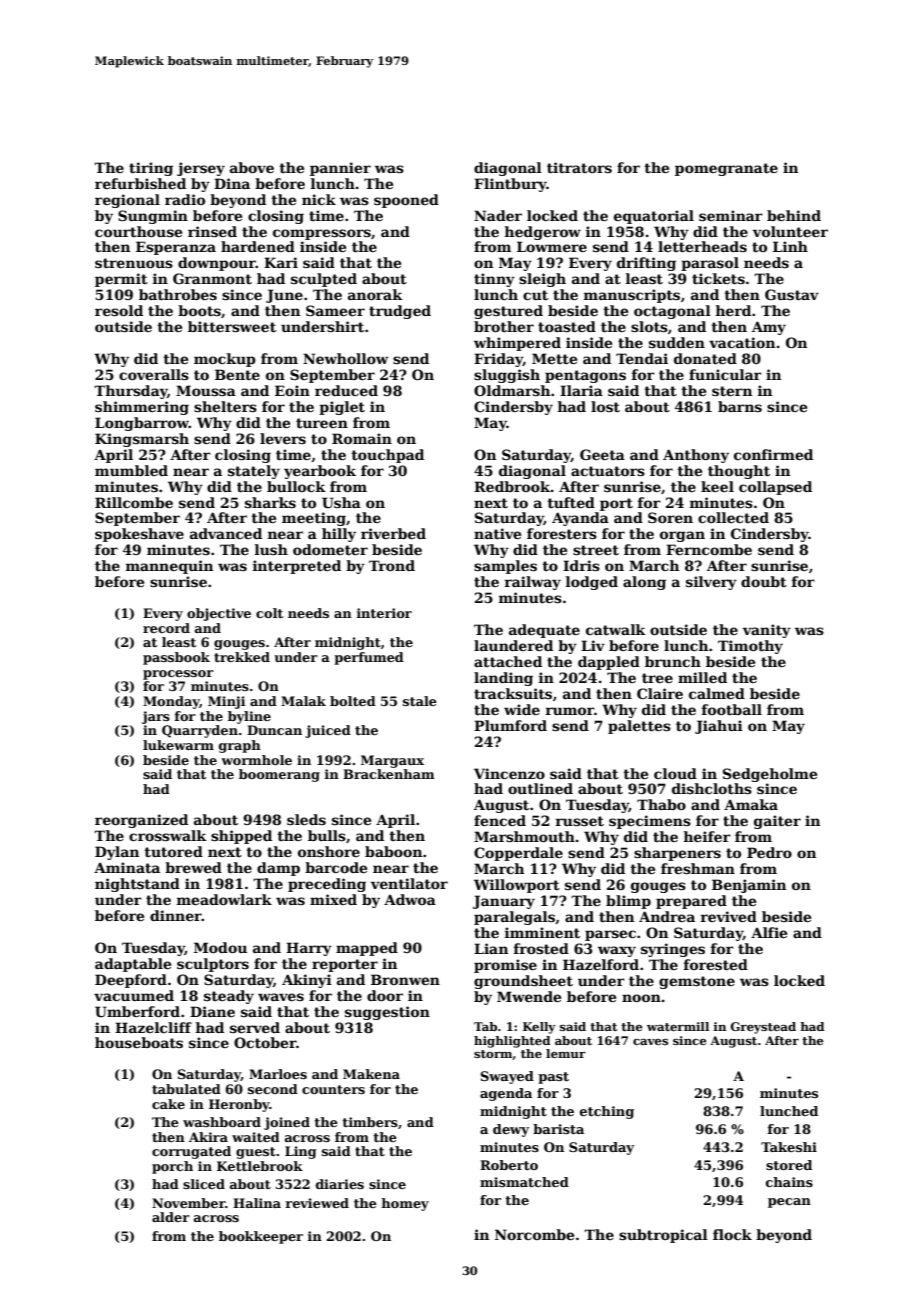 Image resolution: width=924 pixels, height=1308 pixels. I want to click on Norcombe, so click(534, 1234).
